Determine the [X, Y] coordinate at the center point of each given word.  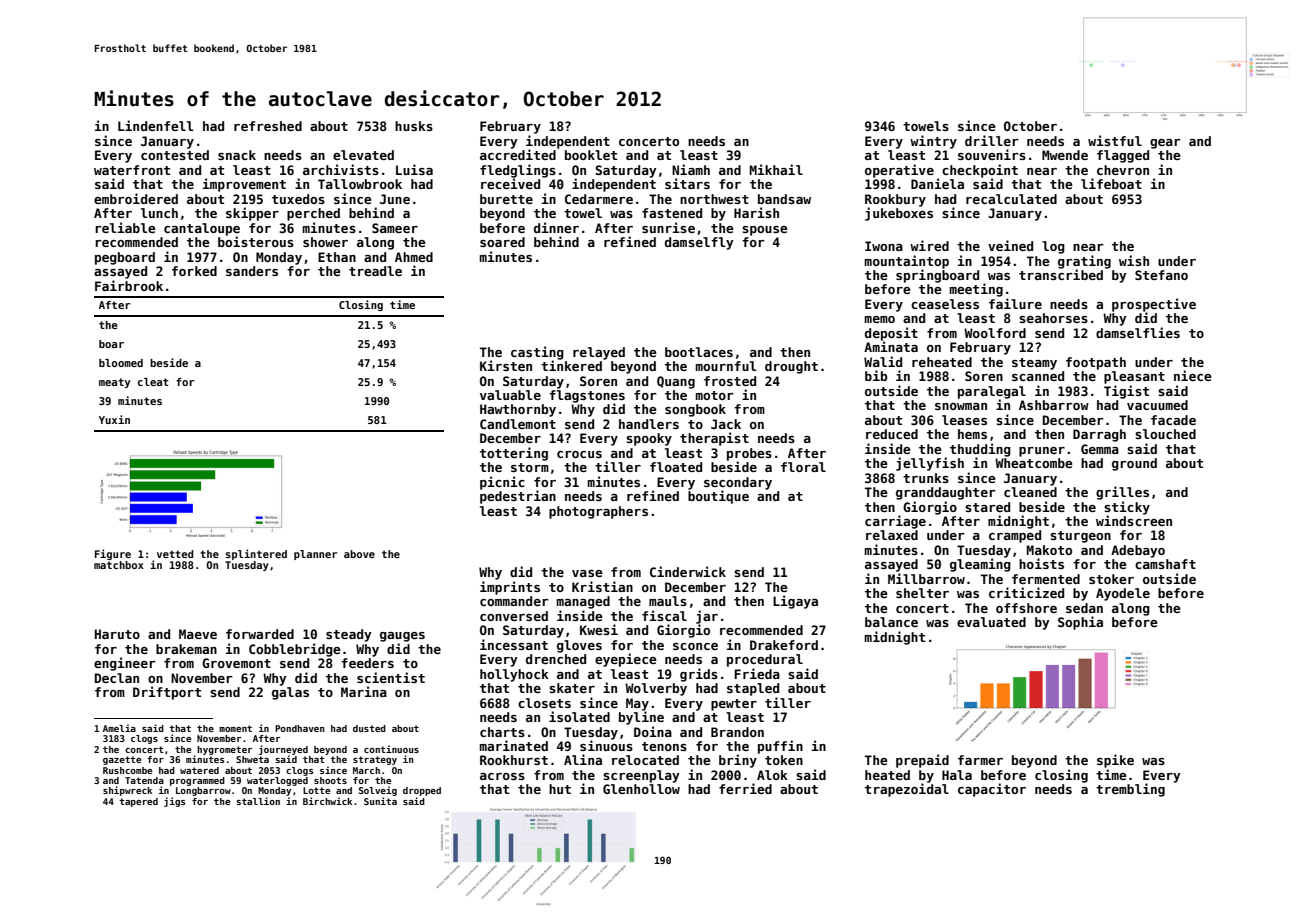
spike [1115, 761]
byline [641, 718]
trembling [1130, 790]
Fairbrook [129, 285]
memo [879, 319]
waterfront [132, 170]
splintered [256, 554]
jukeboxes [899, 214]
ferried [745, 788]
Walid [883, 361]
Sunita [380, 801]
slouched [1165, 434]
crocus [579, 454]
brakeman [186, 649]
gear [1165, 144]
